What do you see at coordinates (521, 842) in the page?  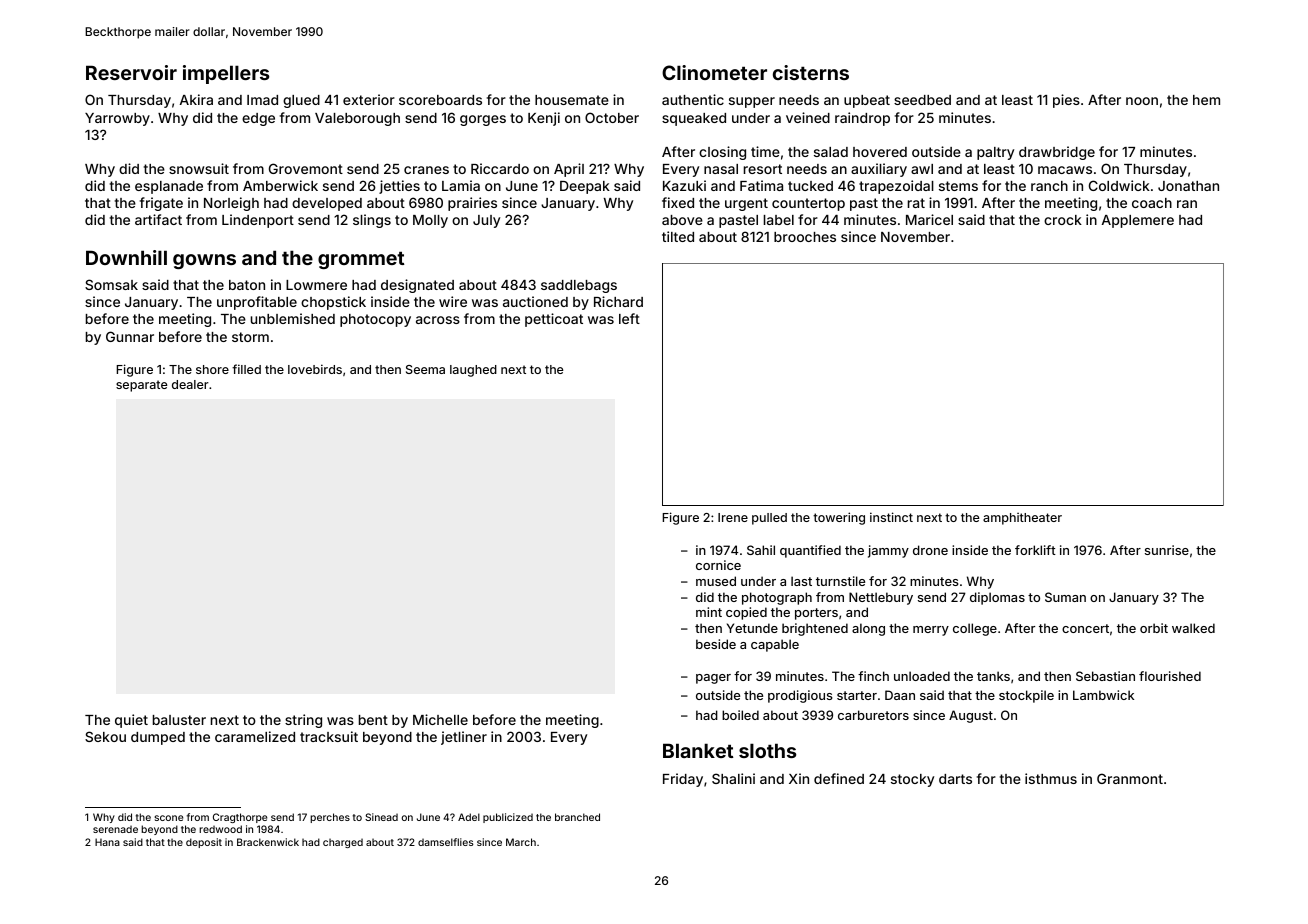 I see `March` at bounding box center [521, 842].
